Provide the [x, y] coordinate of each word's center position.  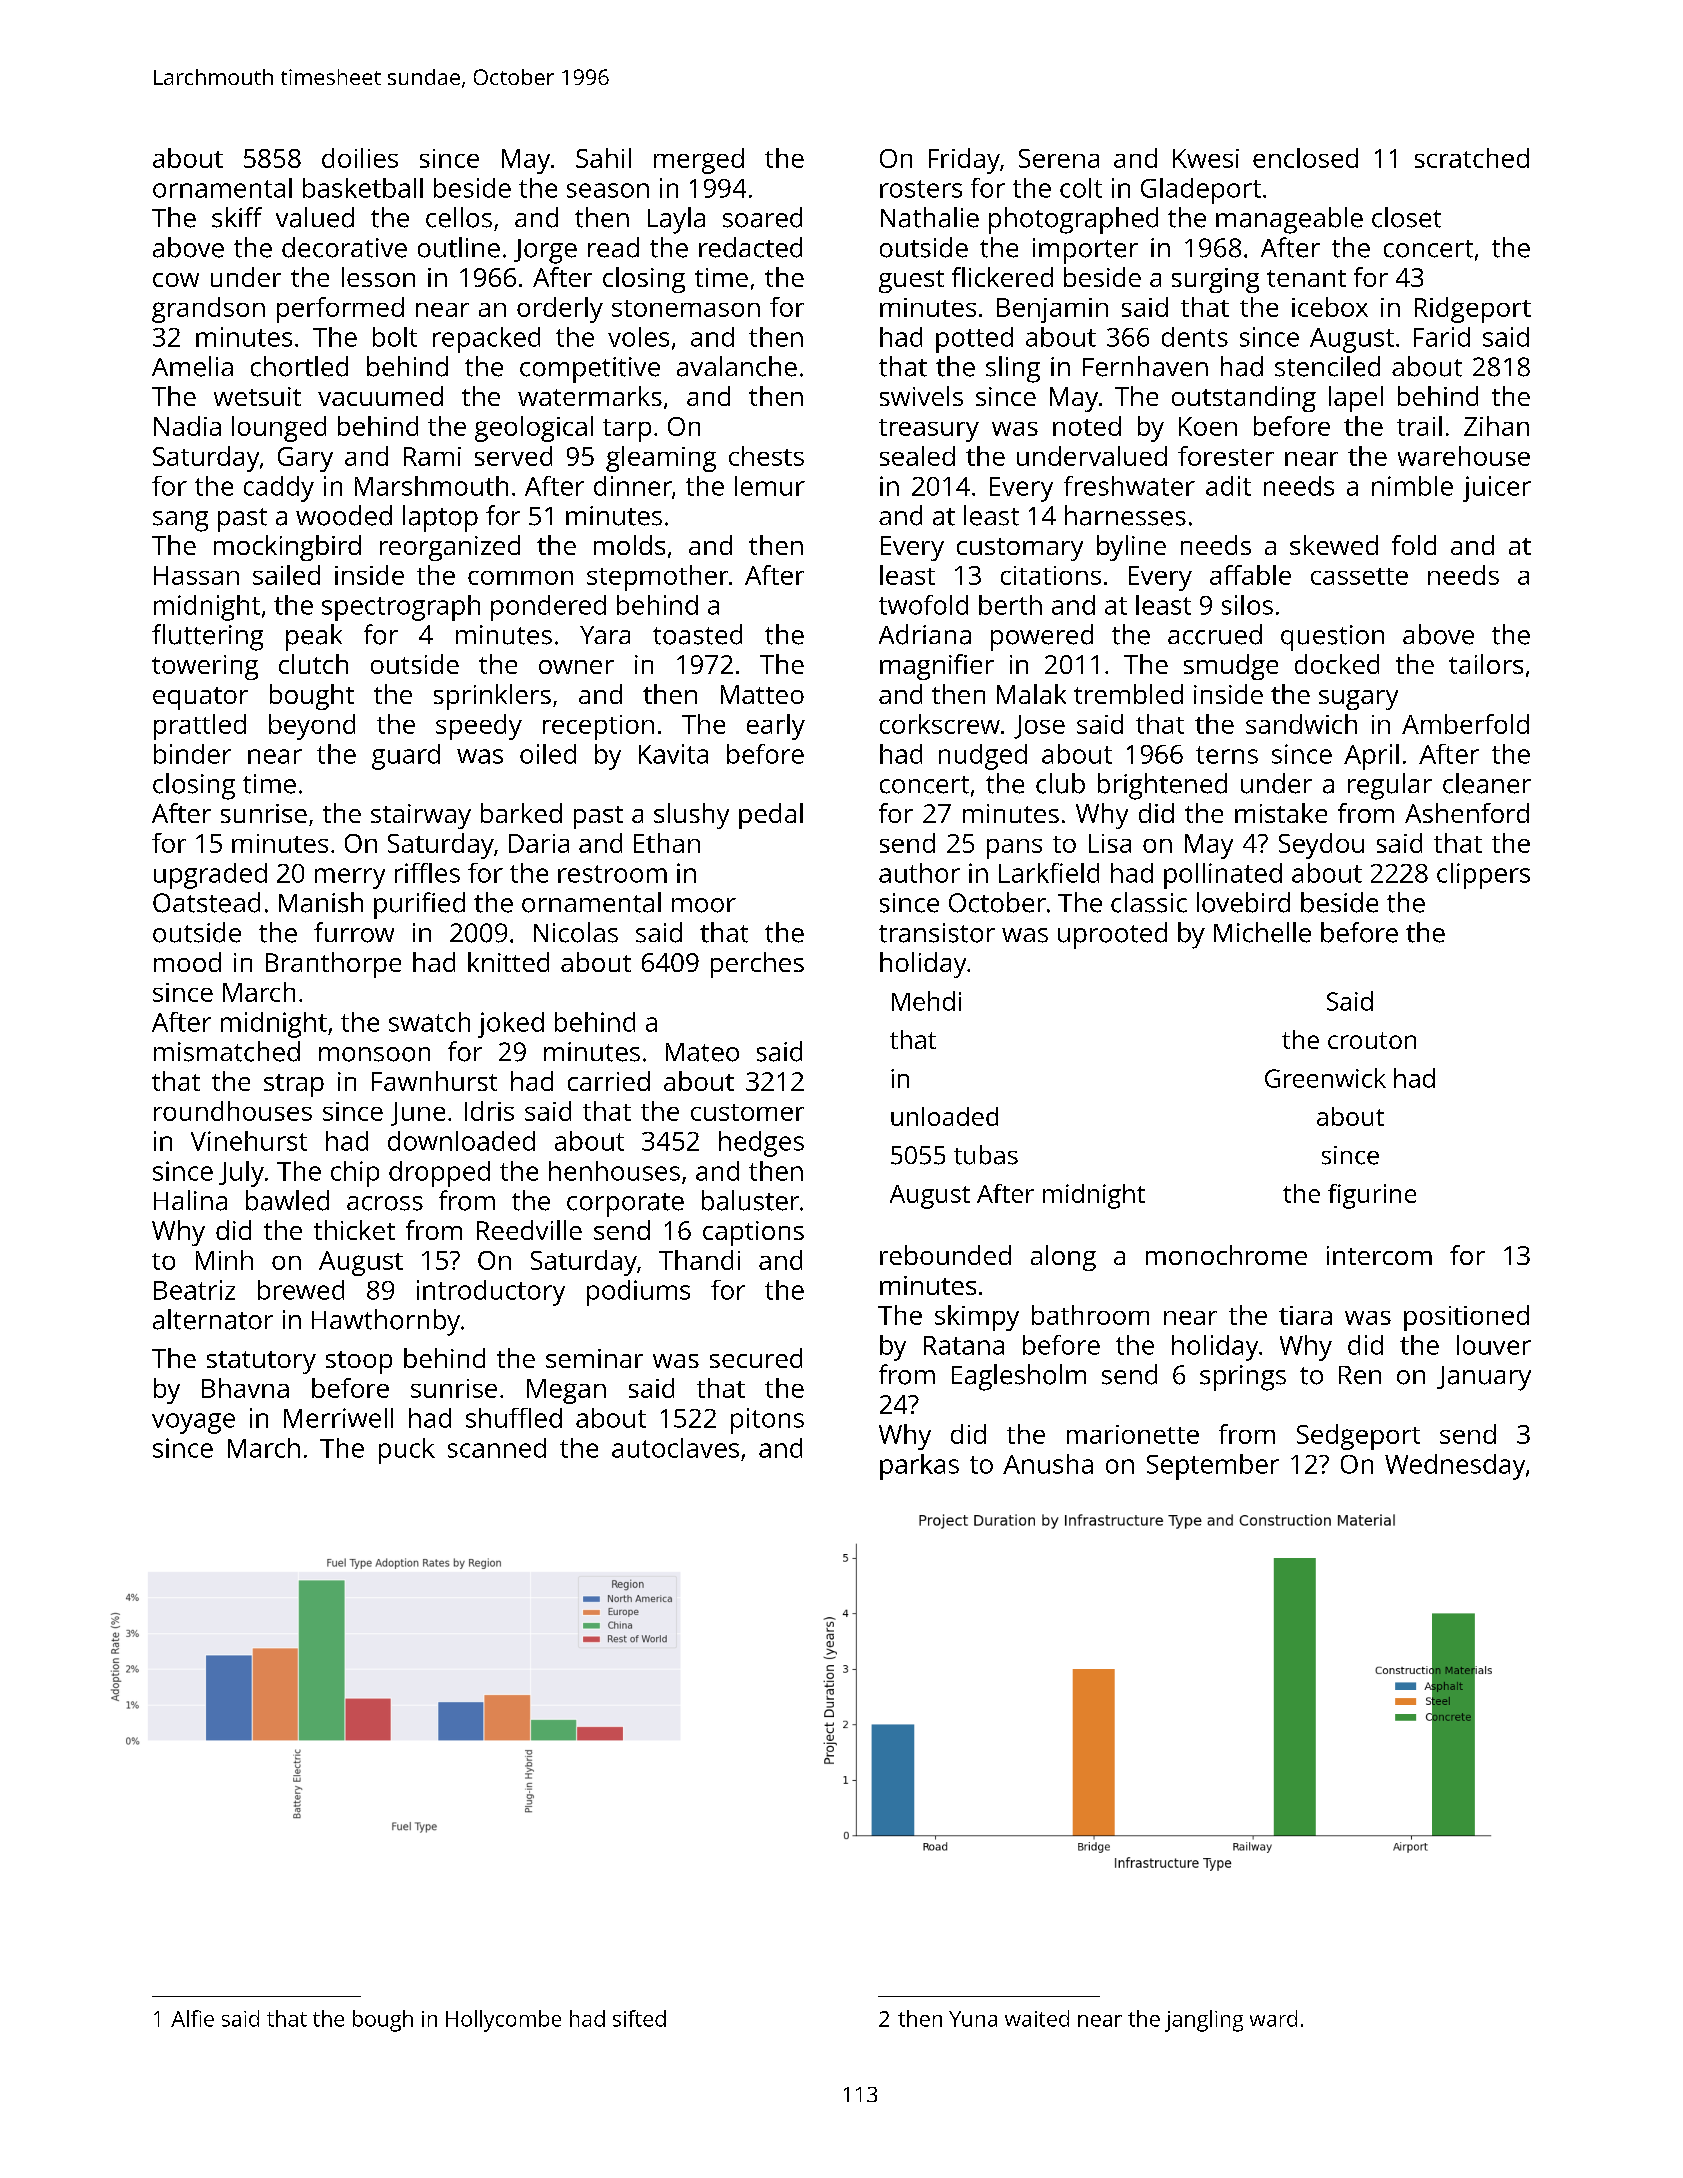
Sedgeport [1358, 1437]
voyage [193, 1423]
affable [1250, 575]
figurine [1372, 1196]
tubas [986, 1155]
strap [294, 1085]
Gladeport [1201, 191]
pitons [767, 1421]
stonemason [686, 308]
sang [180, 521]
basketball [363, 188]
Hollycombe [503, 2021]
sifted [639, 2018]
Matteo [762, 694]
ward [1273, 2018]
